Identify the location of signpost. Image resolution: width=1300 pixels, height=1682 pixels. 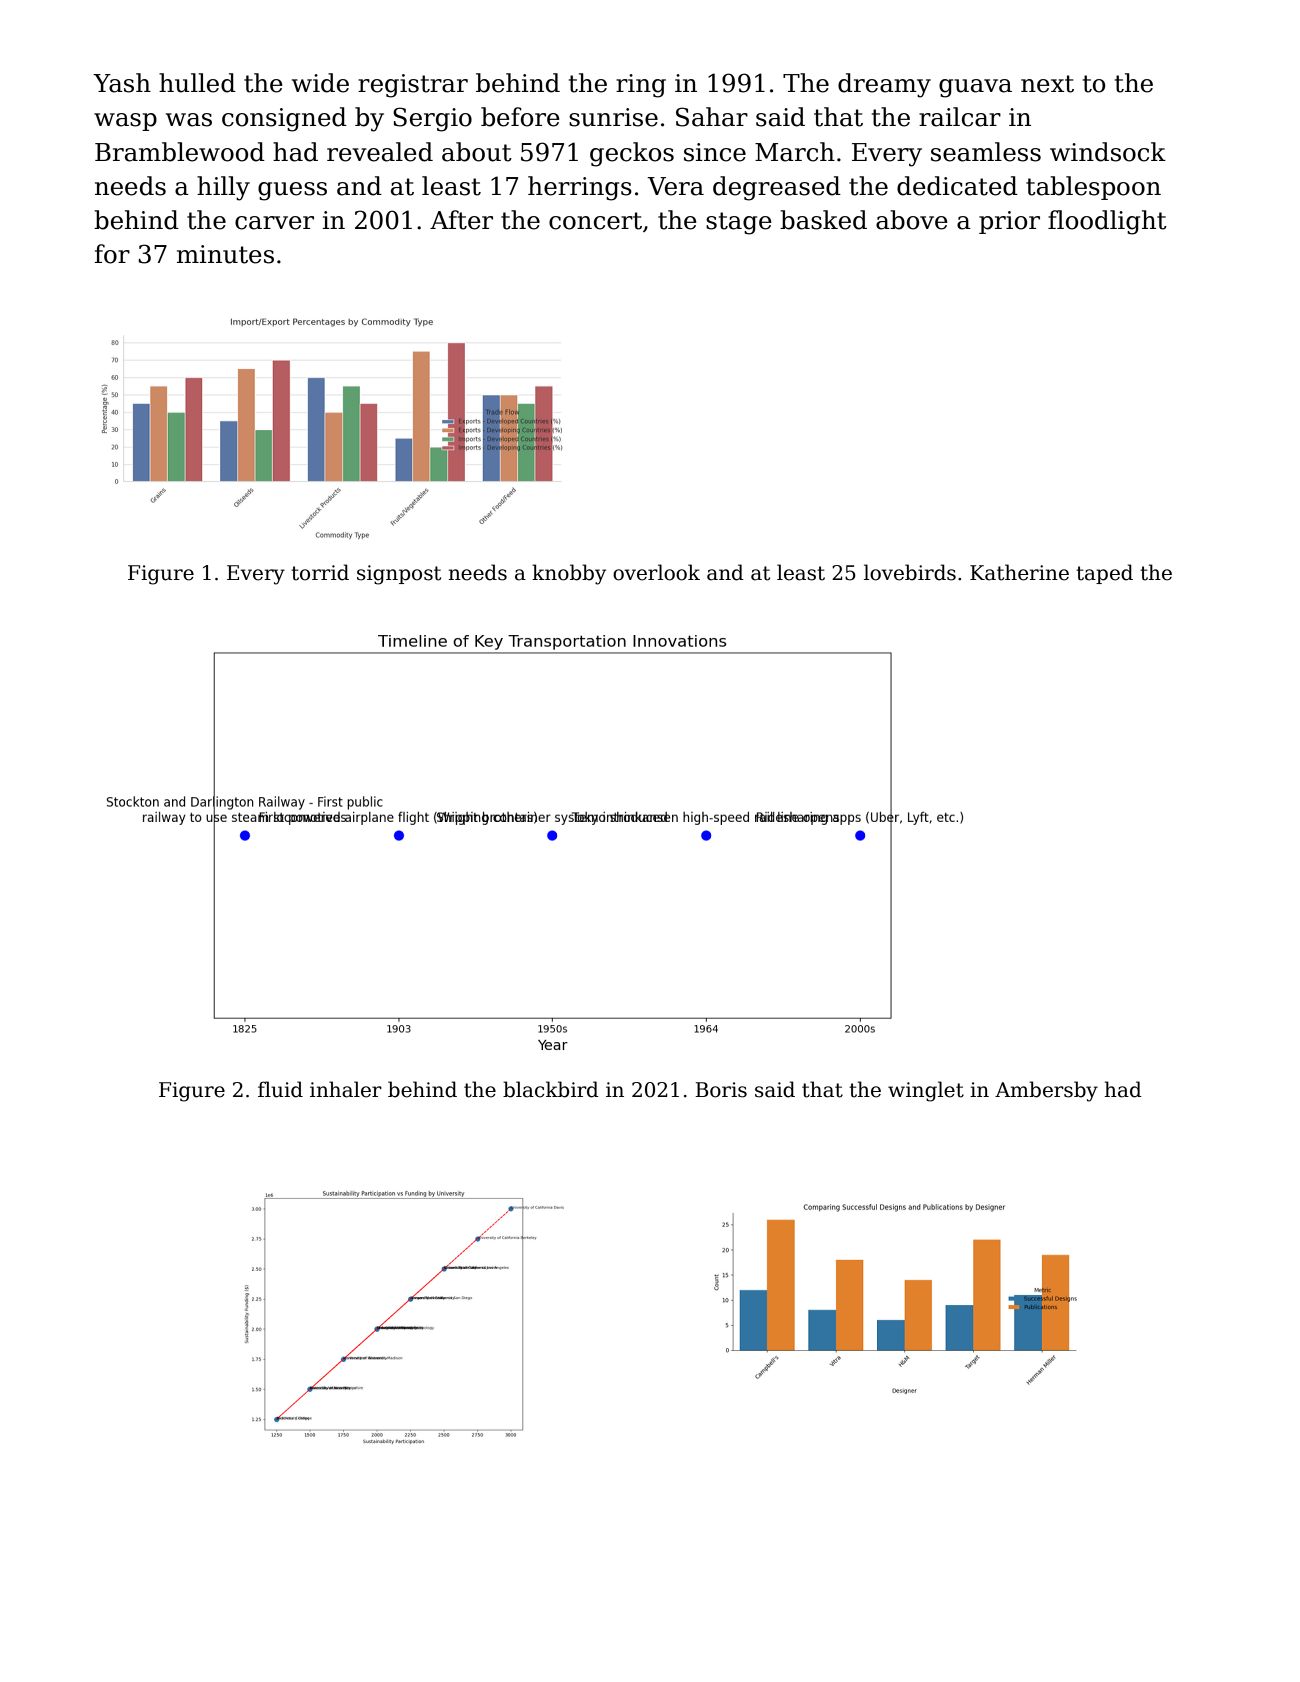
(399, 575).
